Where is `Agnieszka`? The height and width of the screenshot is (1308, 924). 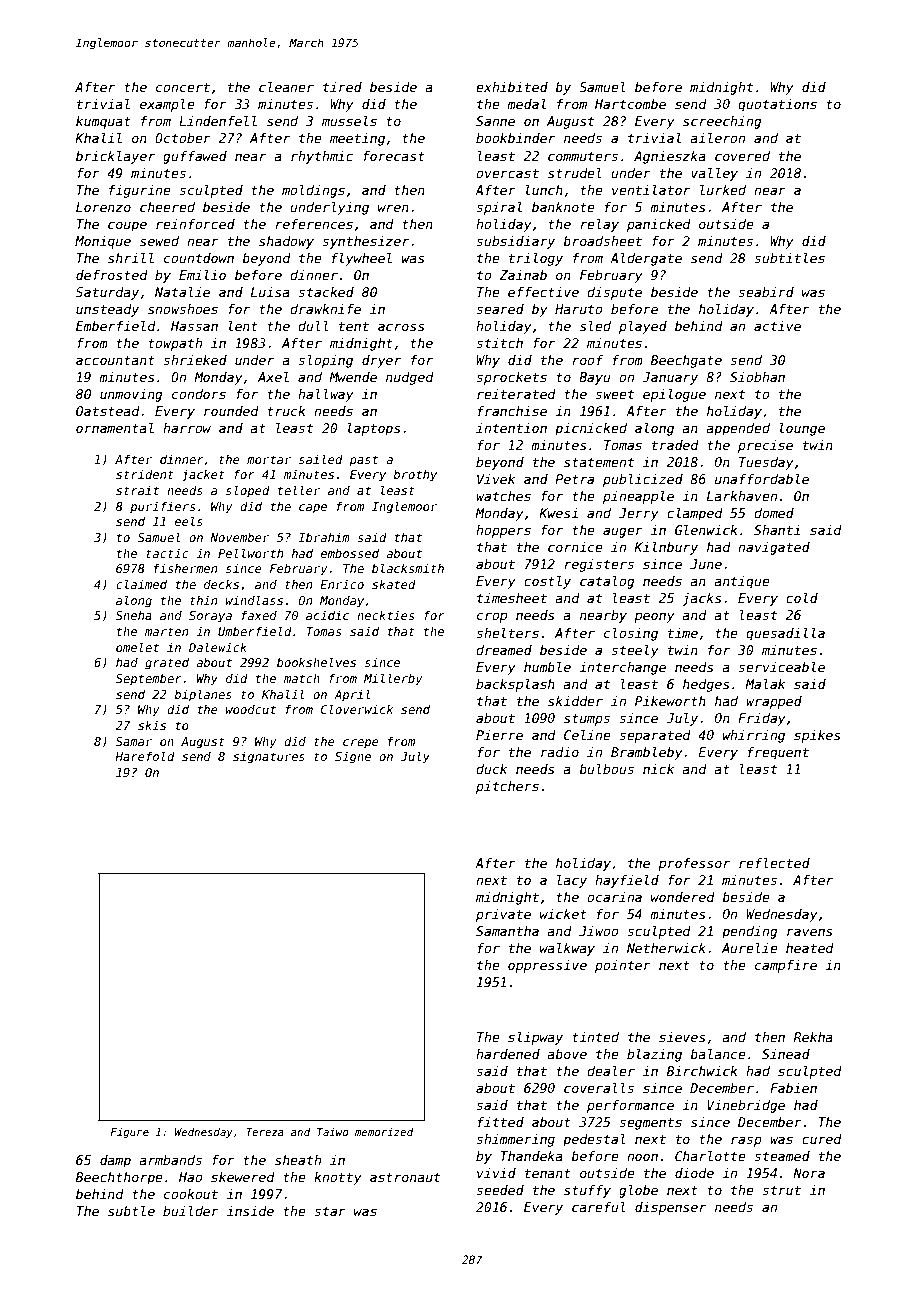 Agnieszka is located at coordinates (670, 157).
